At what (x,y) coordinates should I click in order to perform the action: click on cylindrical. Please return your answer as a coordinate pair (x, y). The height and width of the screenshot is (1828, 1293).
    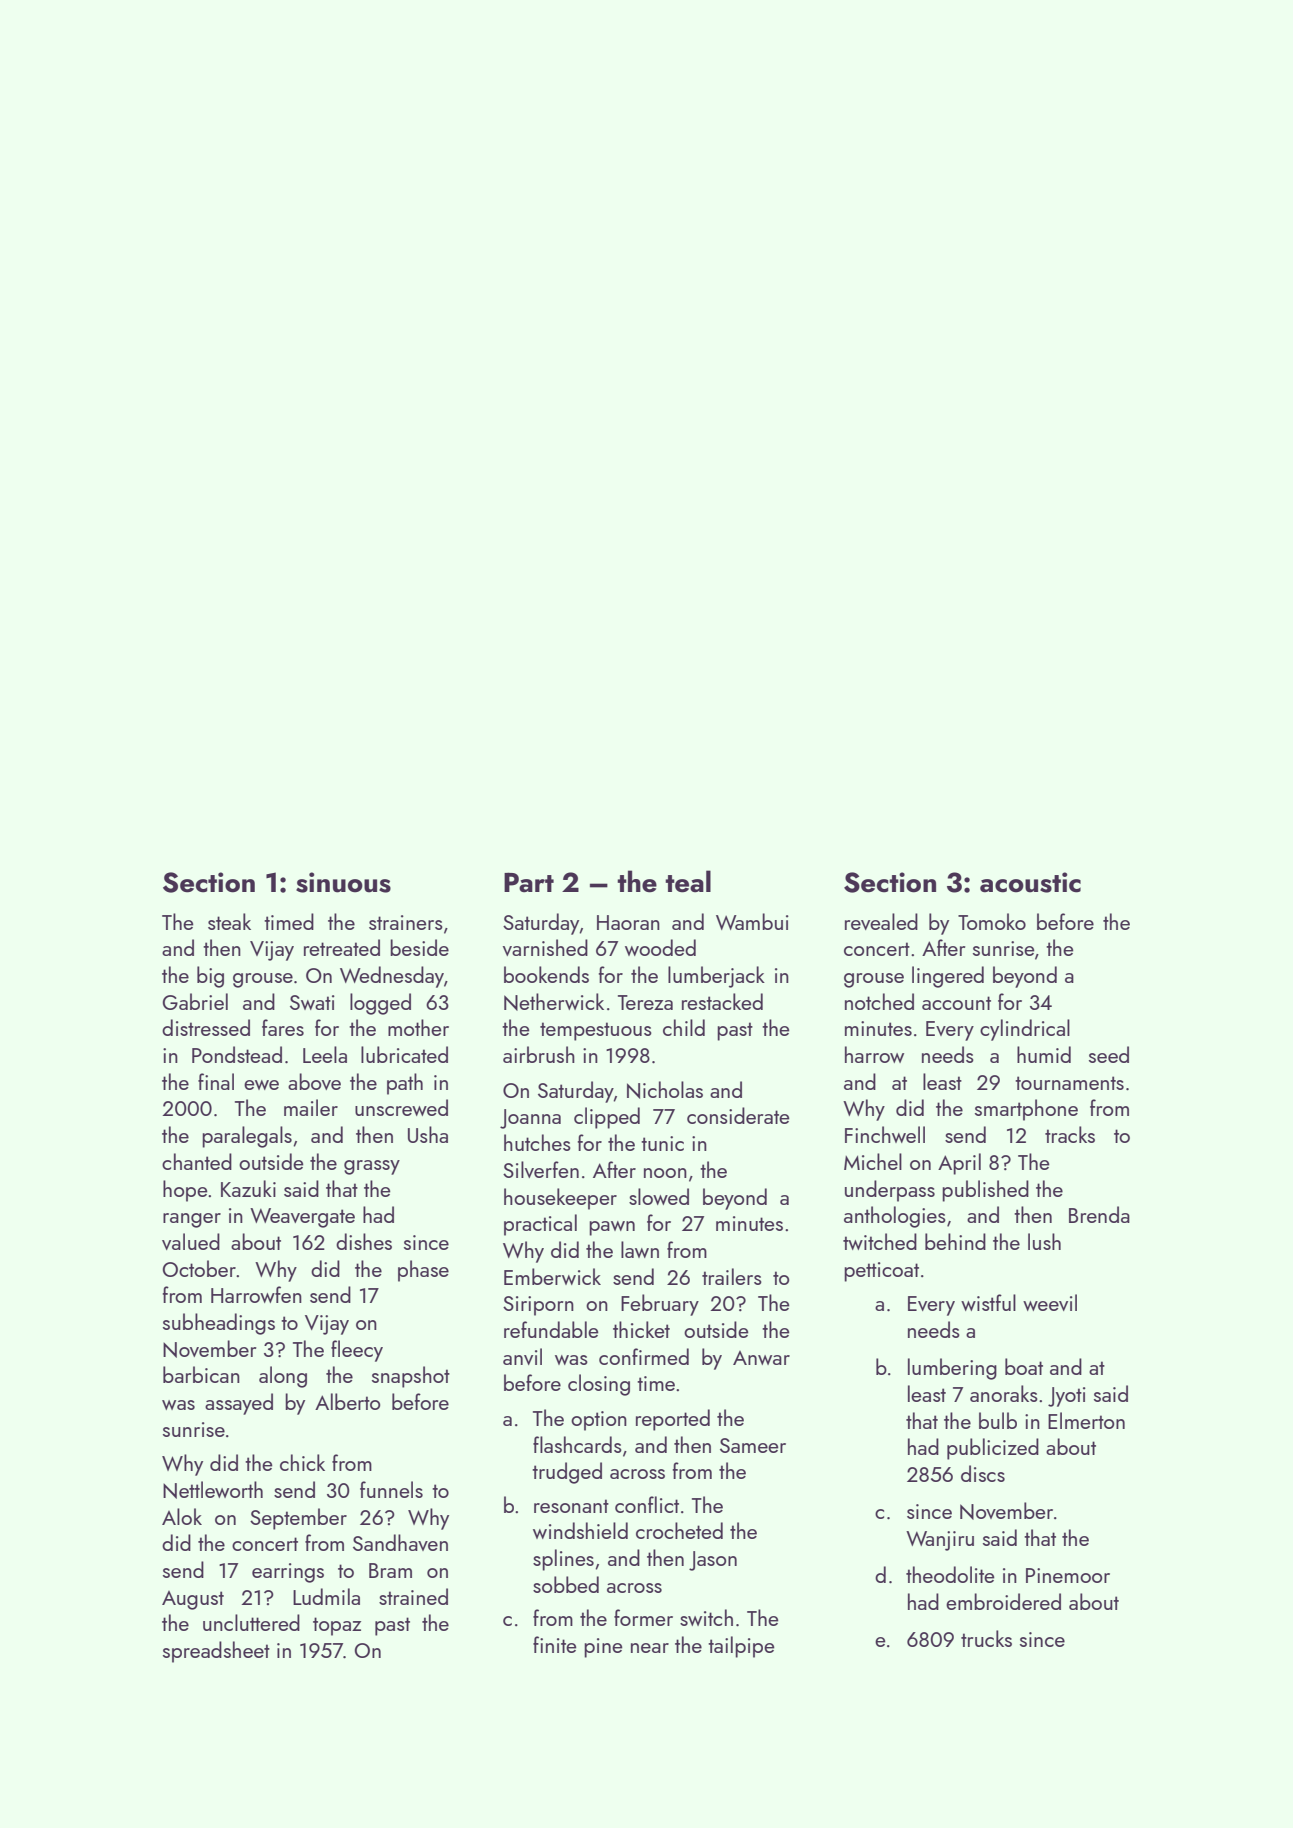
    Looking at the image, I should click on (1025, 1030).
